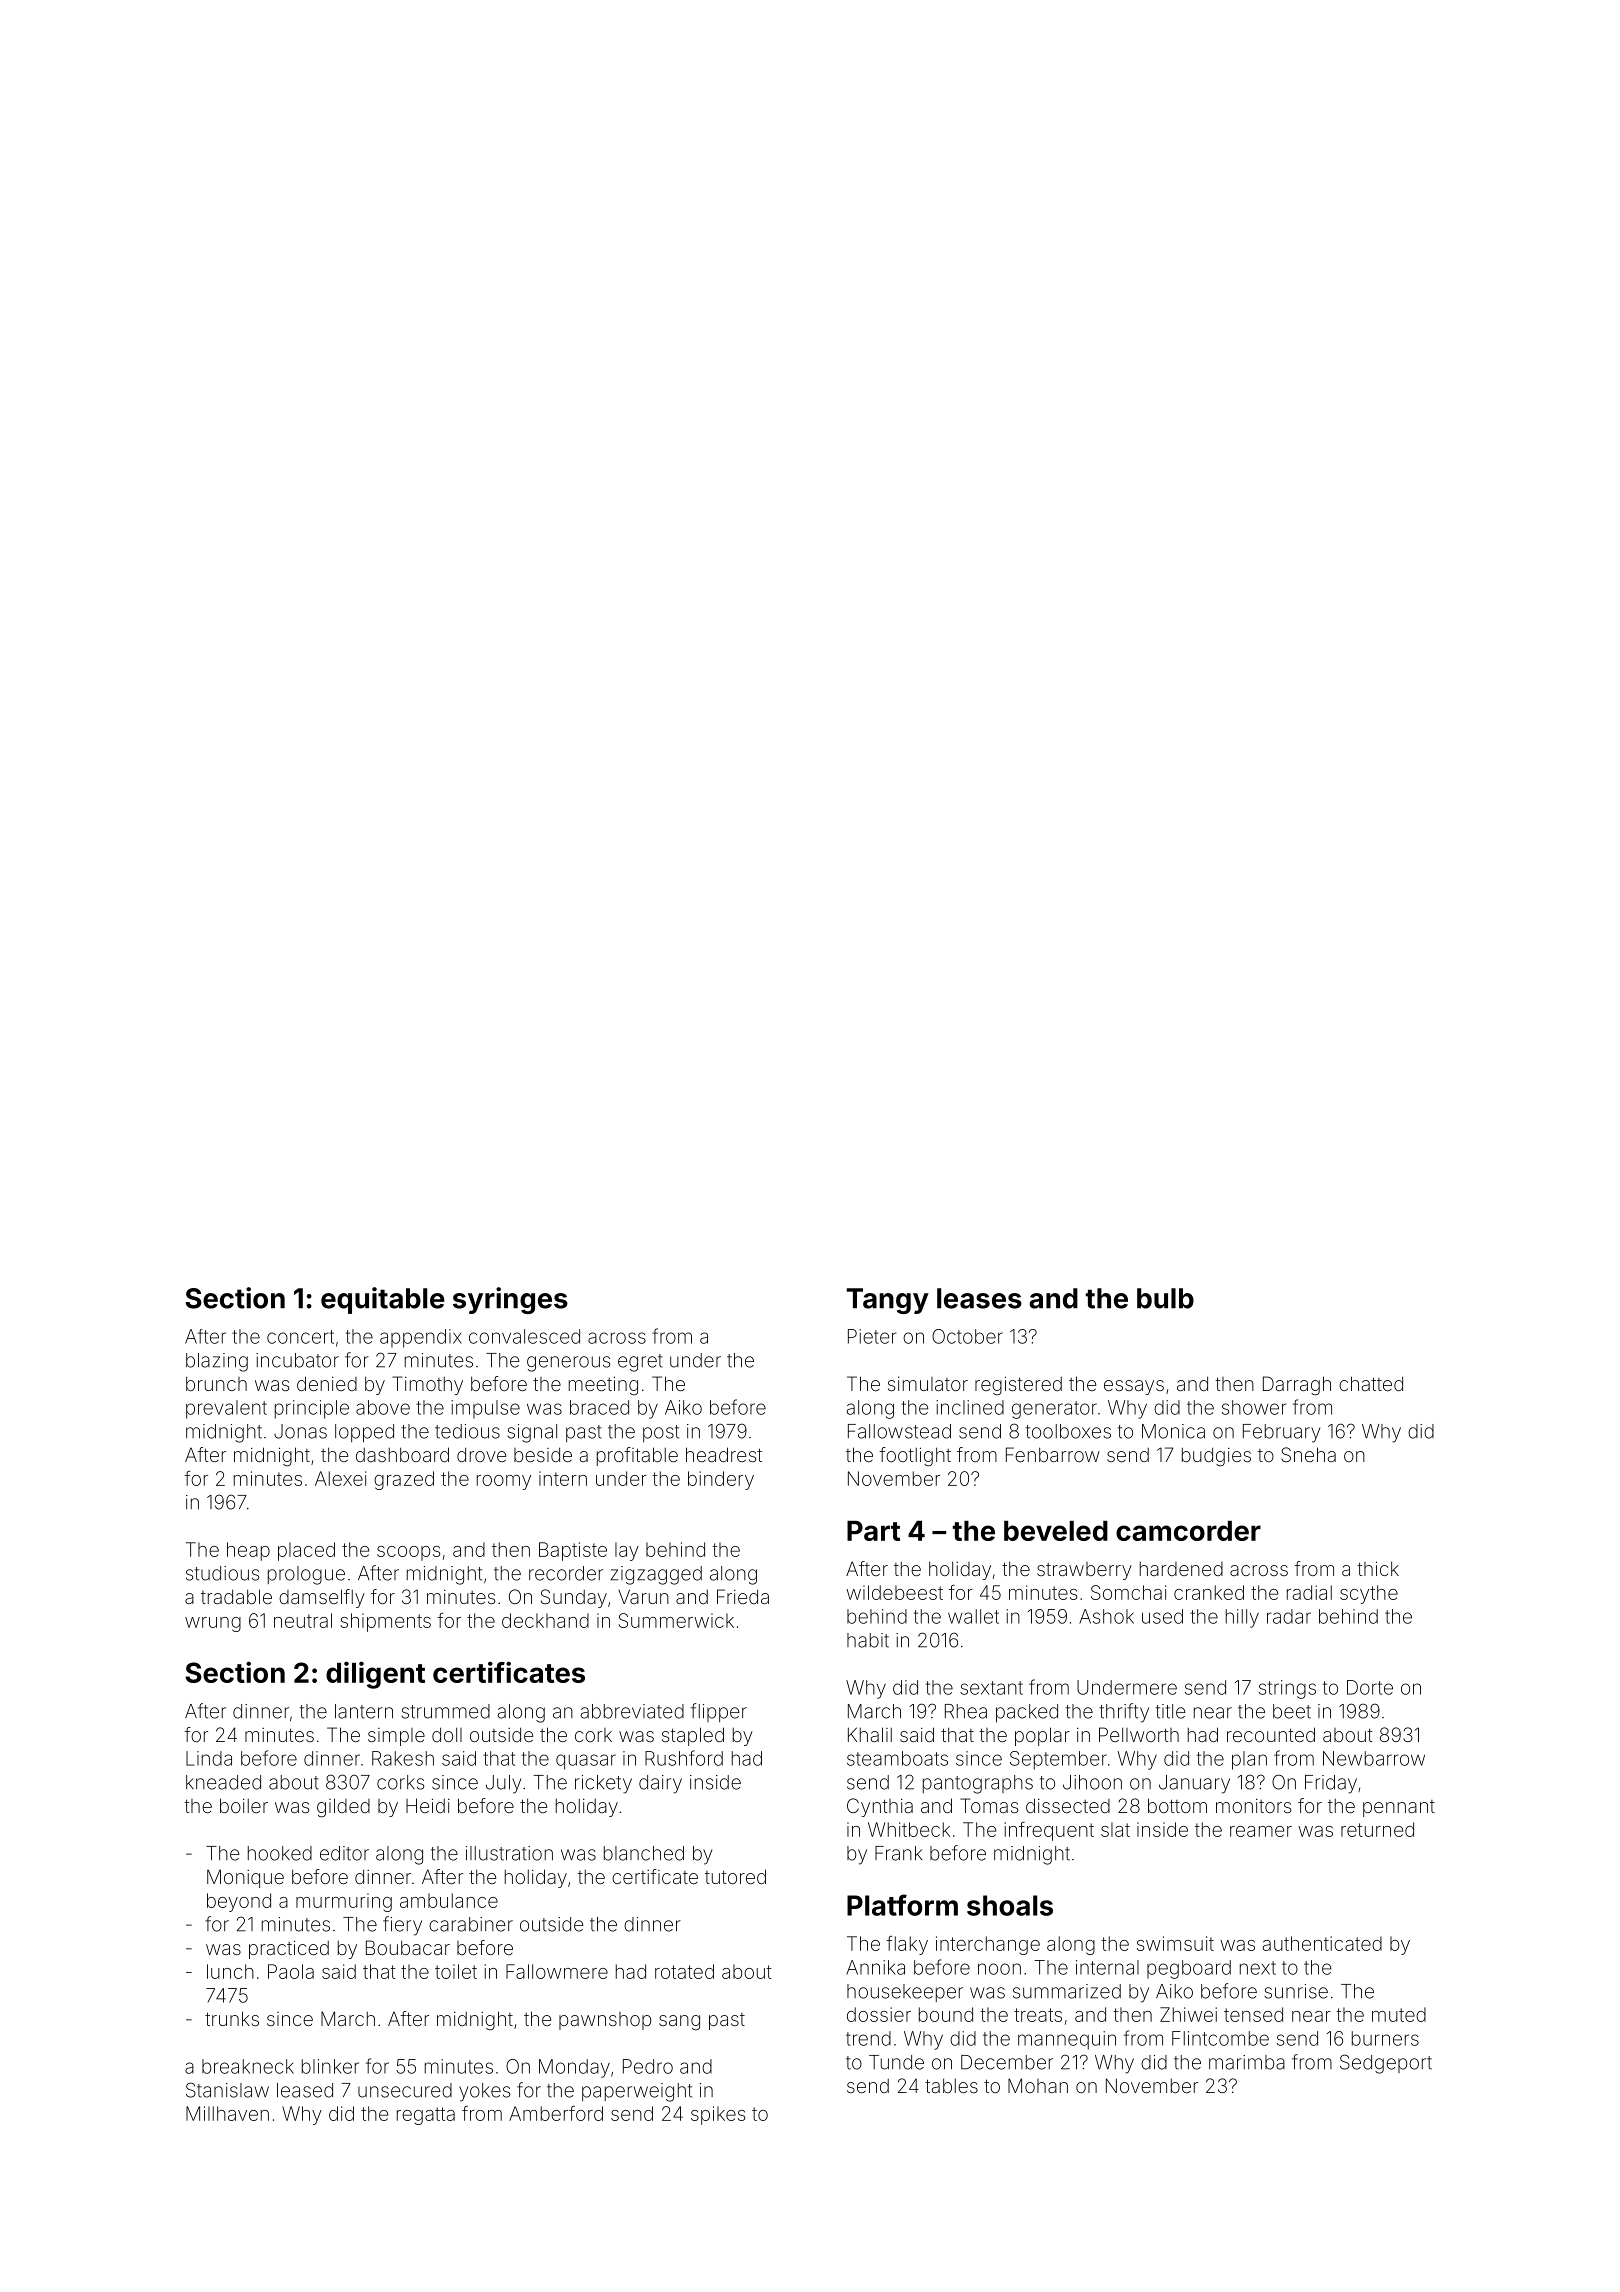  I want to click on burners, so click(1385, 2038).
